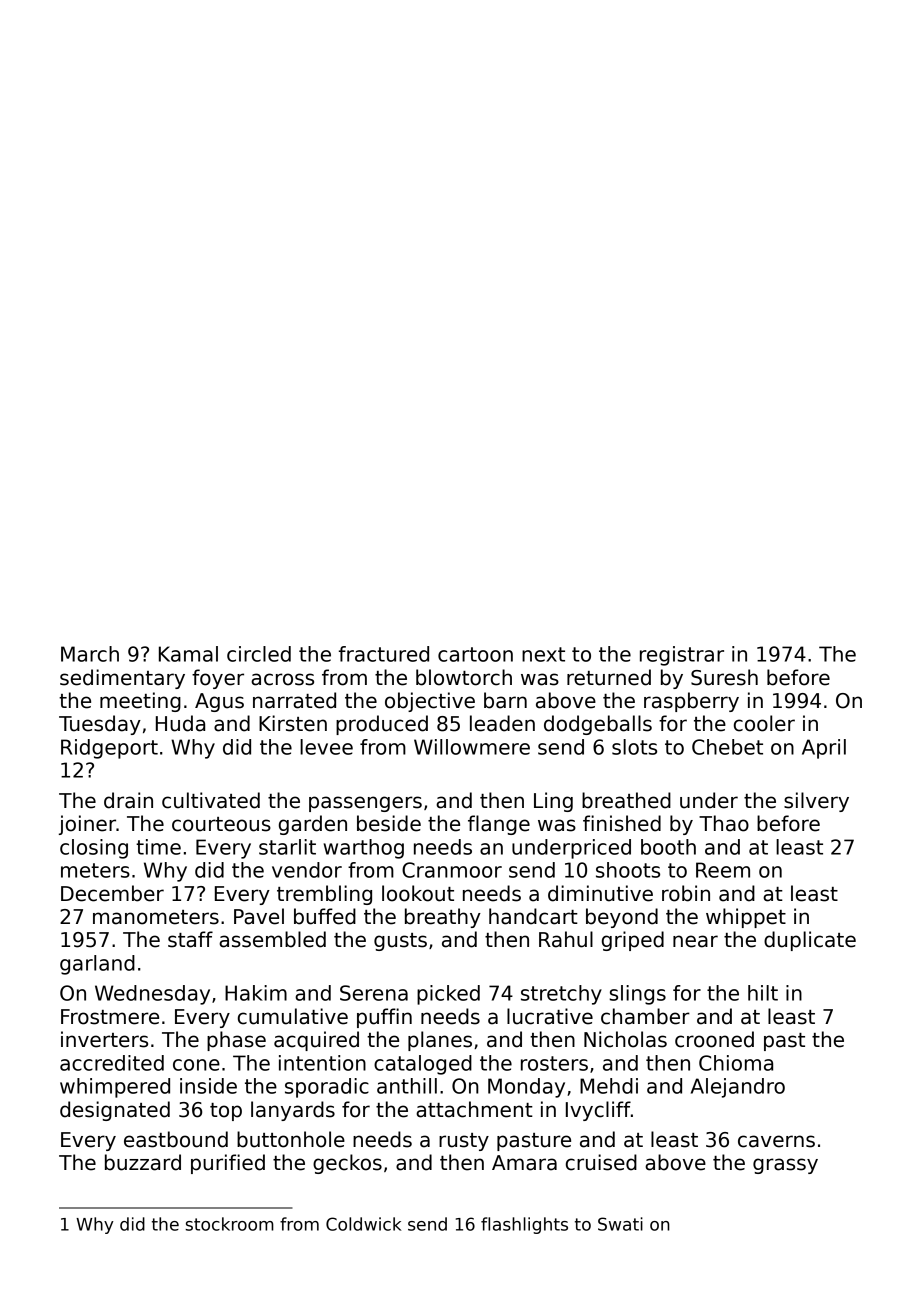 Image resolution: width=924 pixels, height=1308 pixels. Describe the element at coordinates (824, 749) in the image. I see `April` at that location.
